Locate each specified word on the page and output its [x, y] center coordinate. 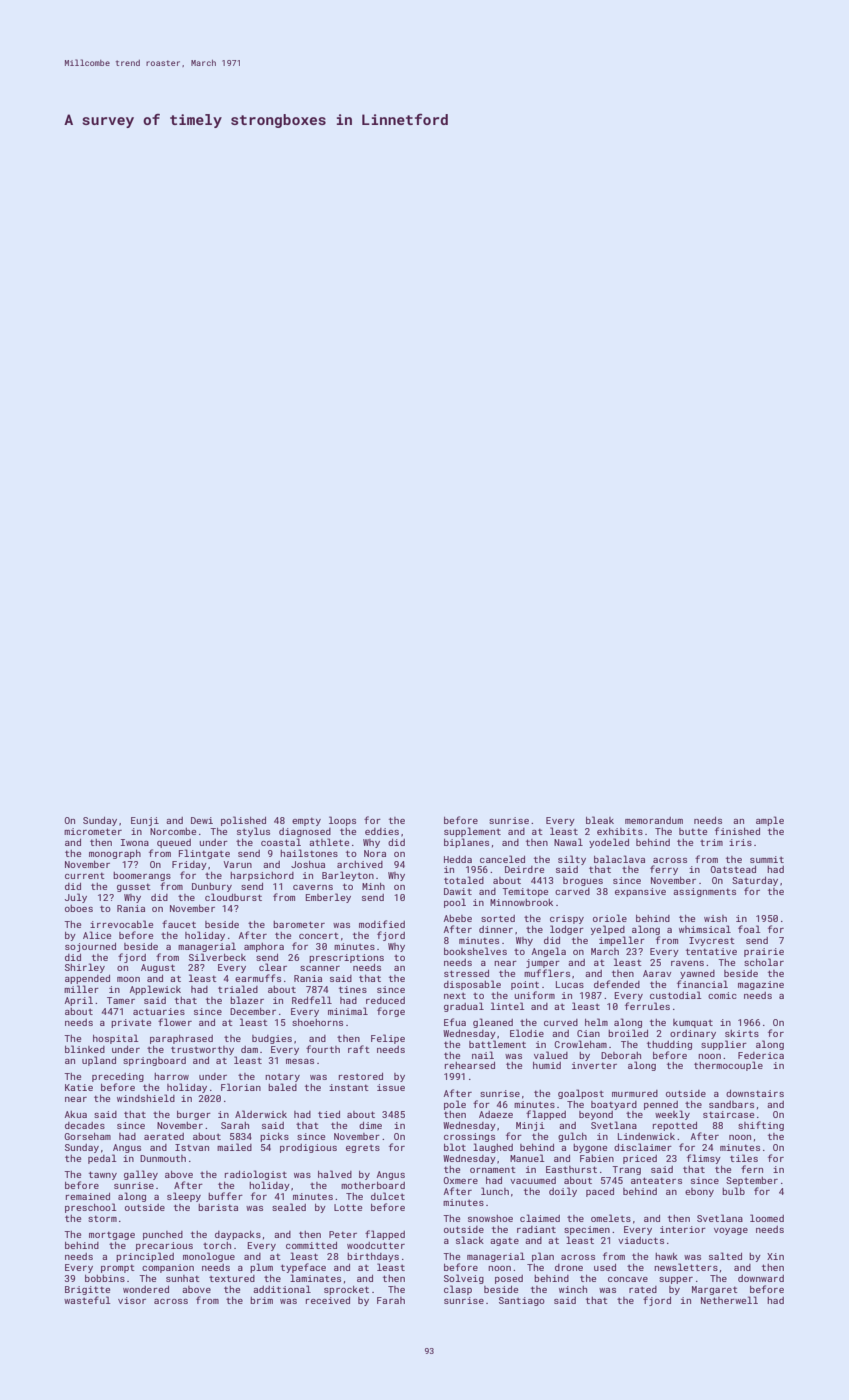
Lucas [570, 984]
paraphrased [181, 1039]
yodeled [609, 843]
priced [640, 1159]
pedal [102, 1159]
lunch [495, 1191]
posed [509, 1279]
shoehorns [317, 1022]
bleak [600, 820]
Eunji [145, 821]
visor [132, 1300]
